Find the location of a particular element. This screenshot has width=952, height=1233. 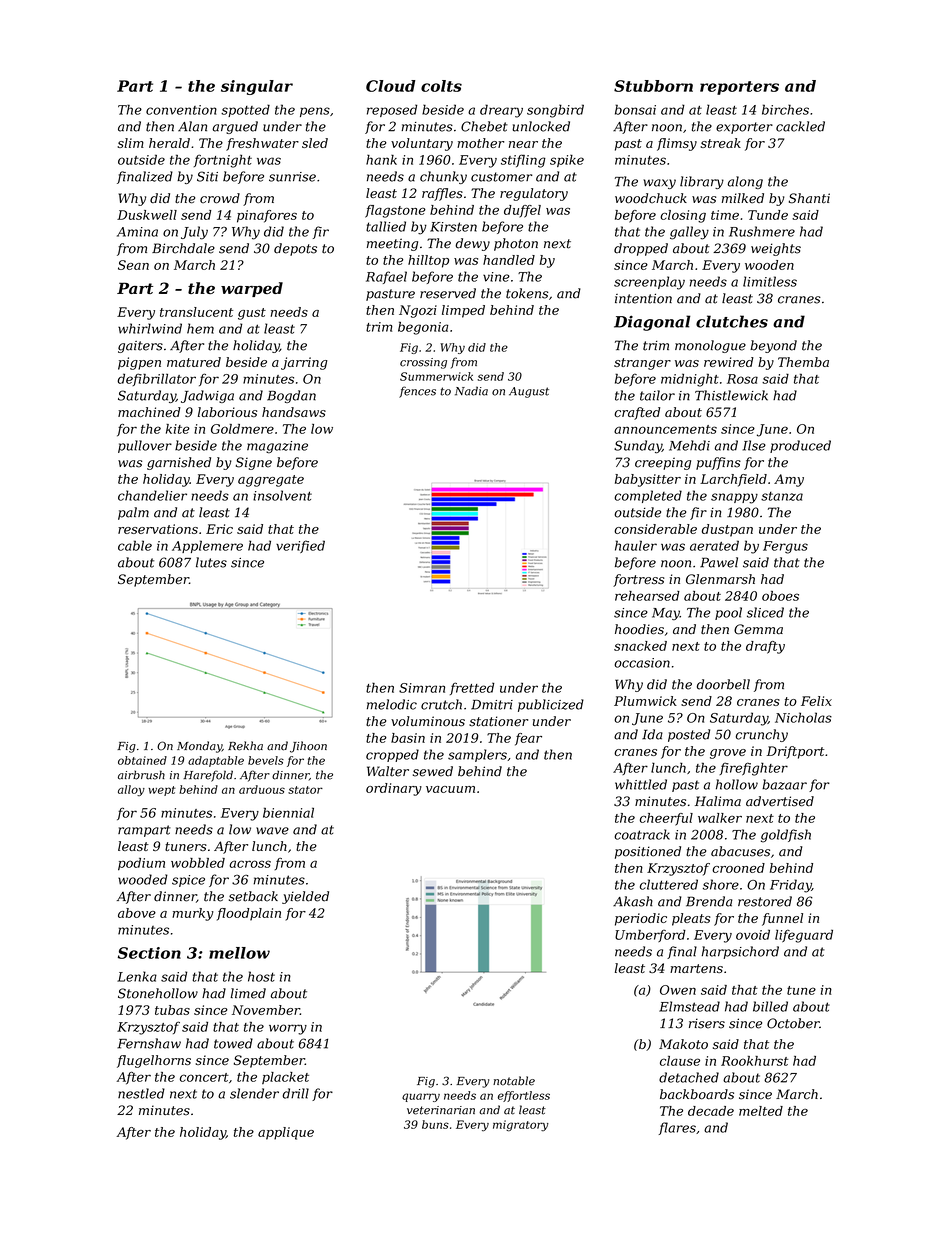

towed is located at coordinates (233, 1043).
